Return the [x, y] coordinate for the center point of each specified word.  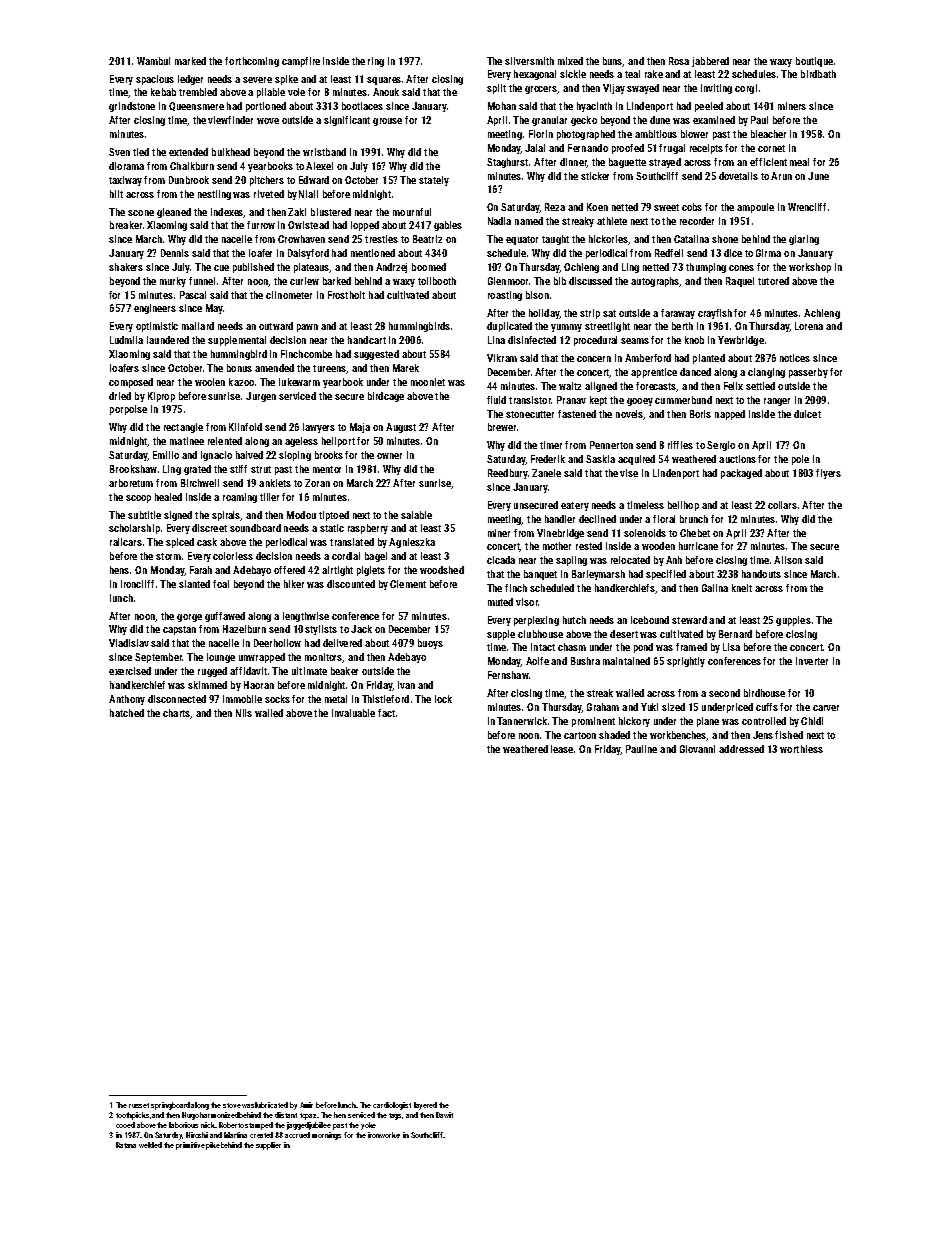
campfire [301, 62]
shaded [614, 735]
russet [139, 1105]
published [253, 268]
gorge [189, 618]
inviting [716, 89]
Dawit [444, 1115]
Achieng [822, 314]
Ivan [406, 685]
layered [425, 1106]
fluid [496, 400]
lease [562, 749]
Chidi [812, 721]
